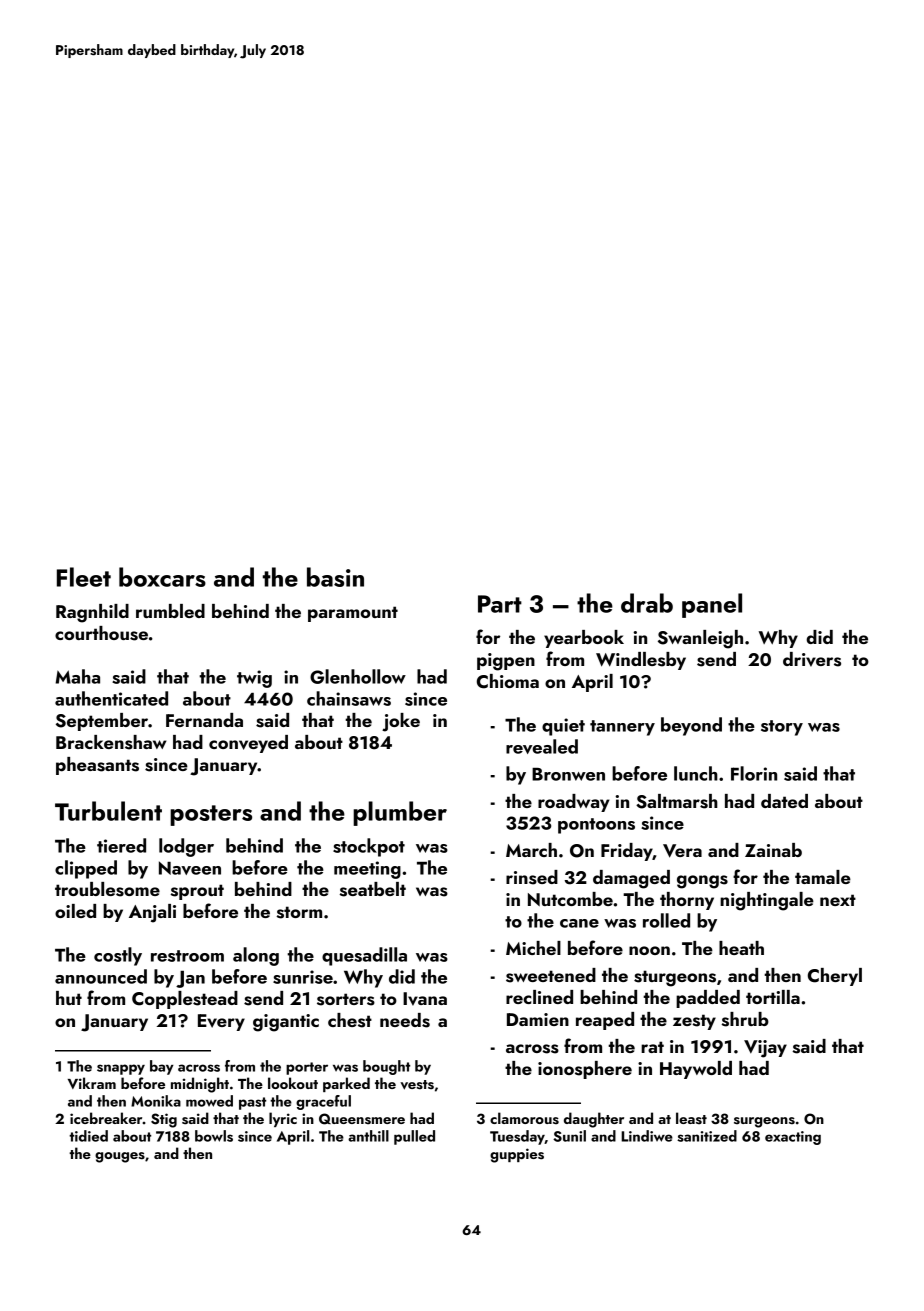  Describe the element at coordinates (712, 605) in the image. I see `panel` at that location.
